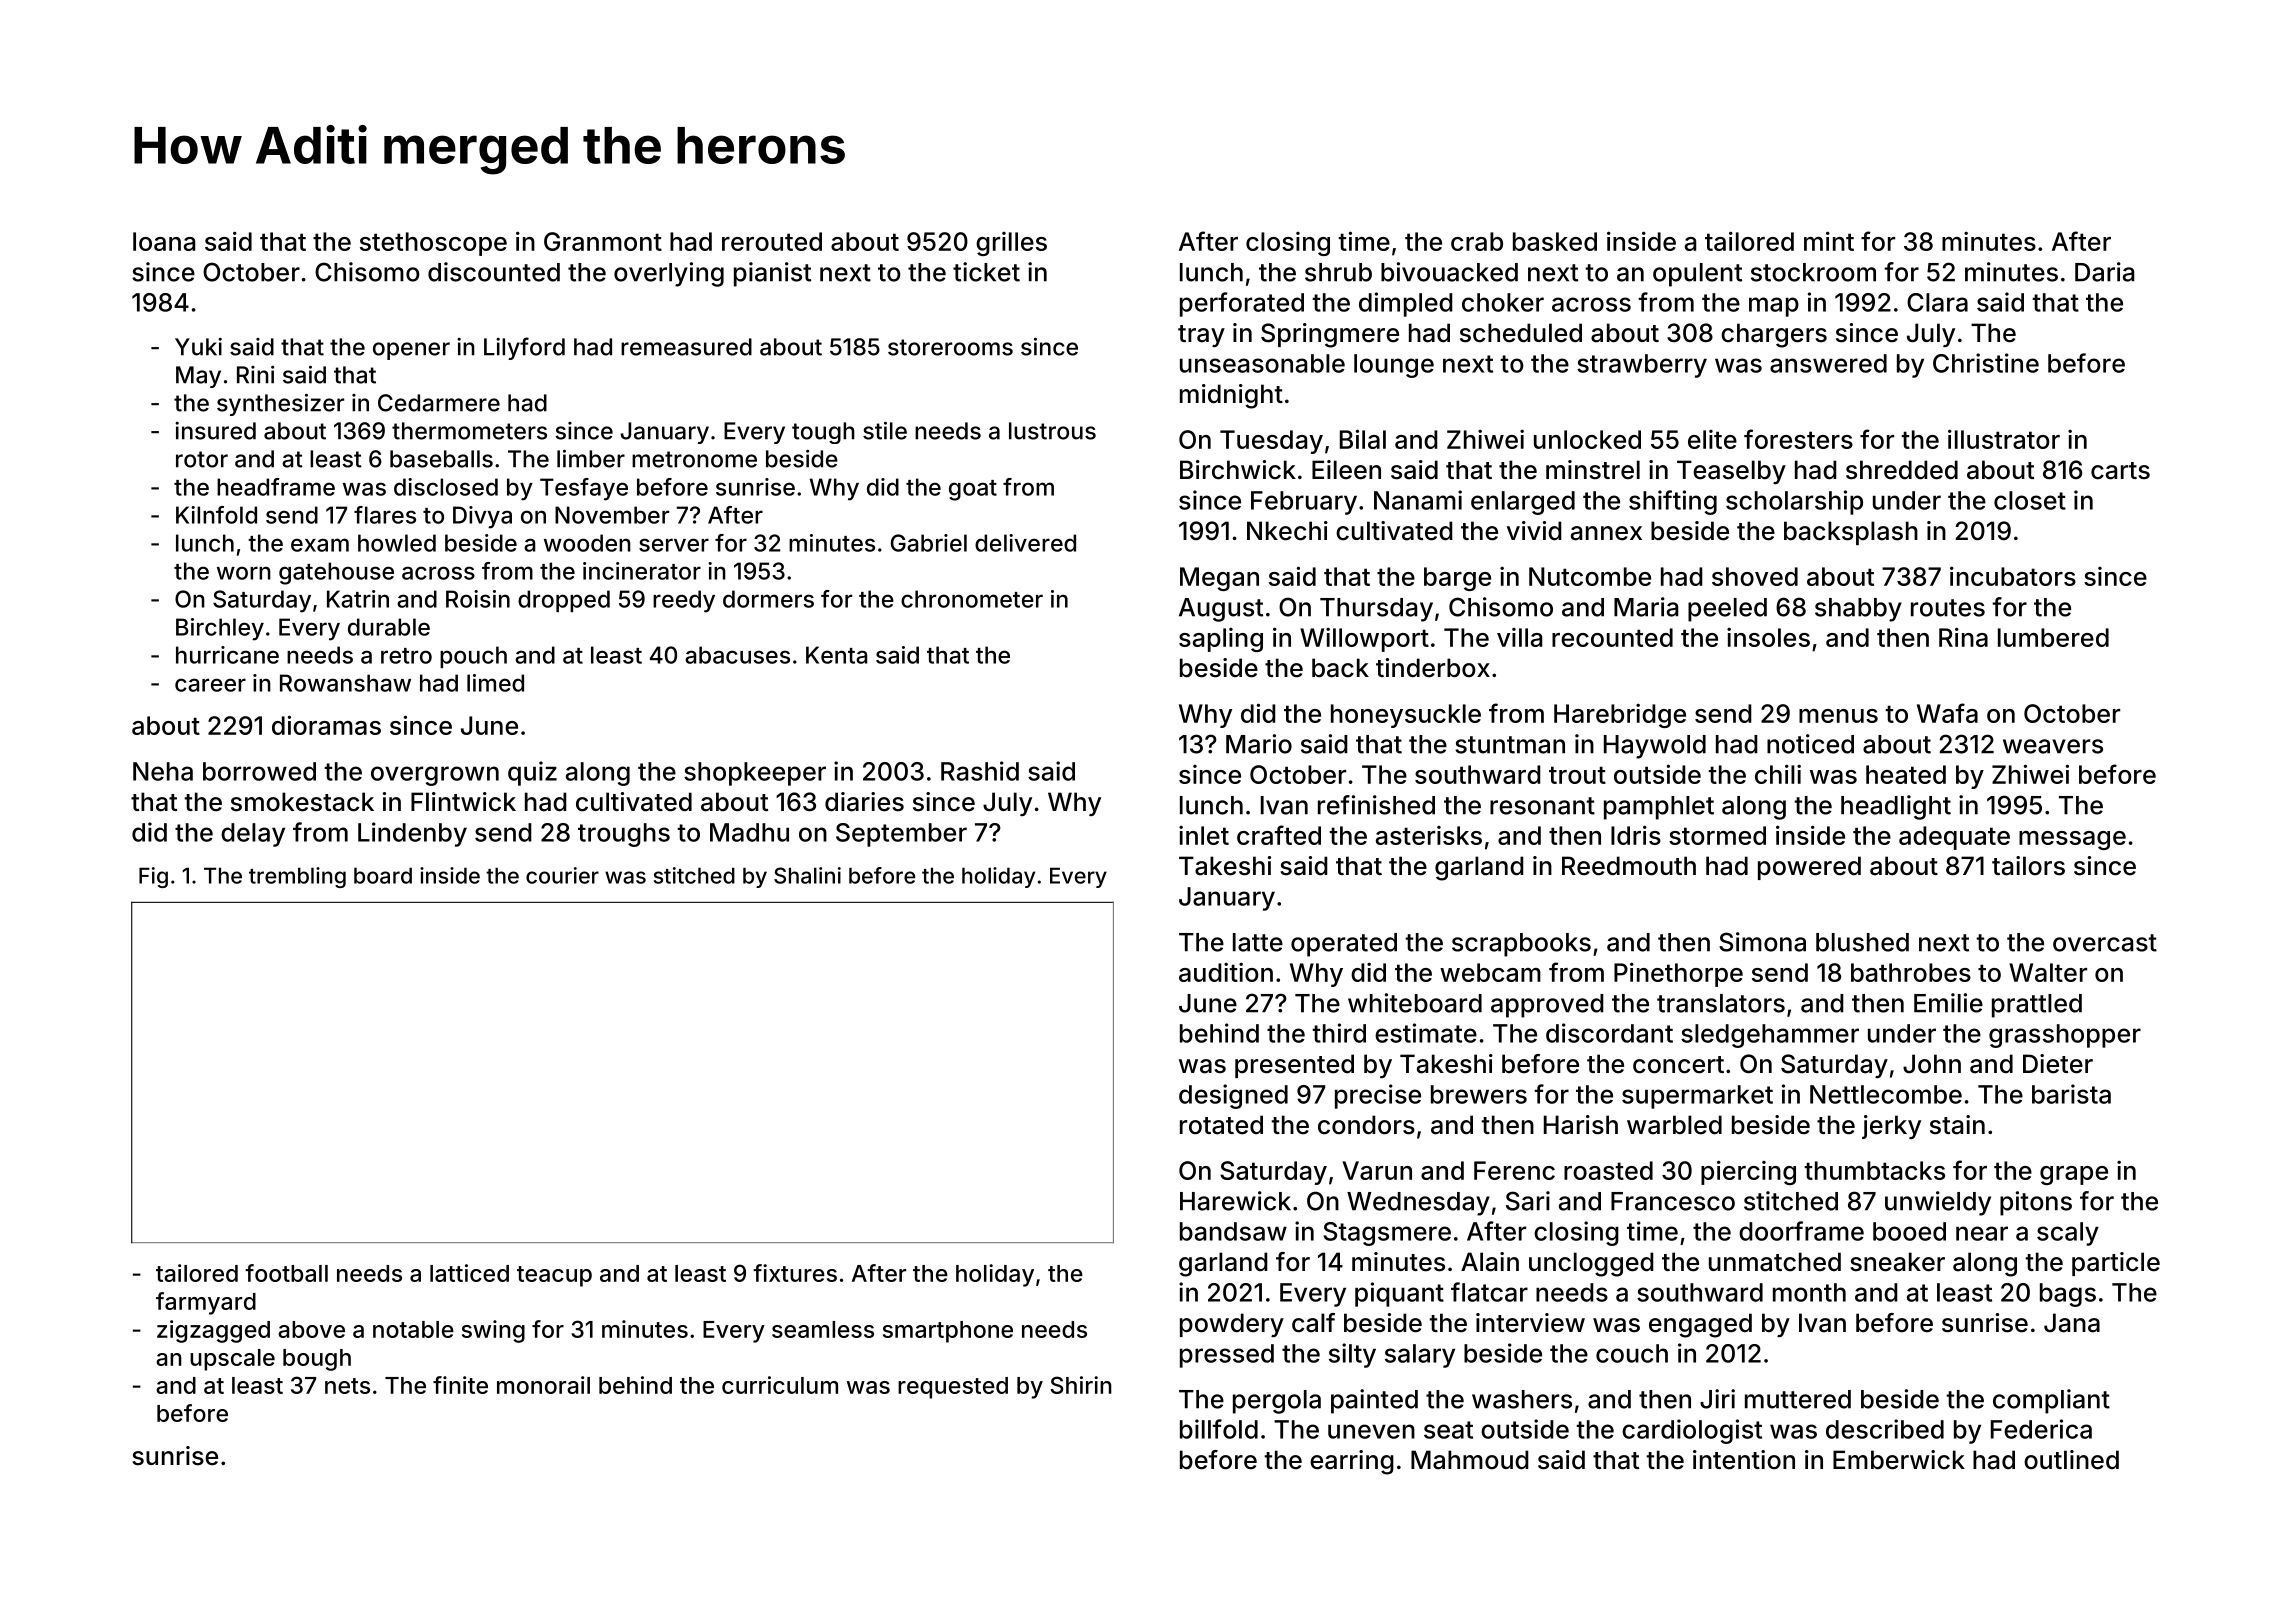 This screenshot has height=1620, width=2292. Describe the element at coordinates (286, 1273) in the screenshot. I see `football` at that location.
